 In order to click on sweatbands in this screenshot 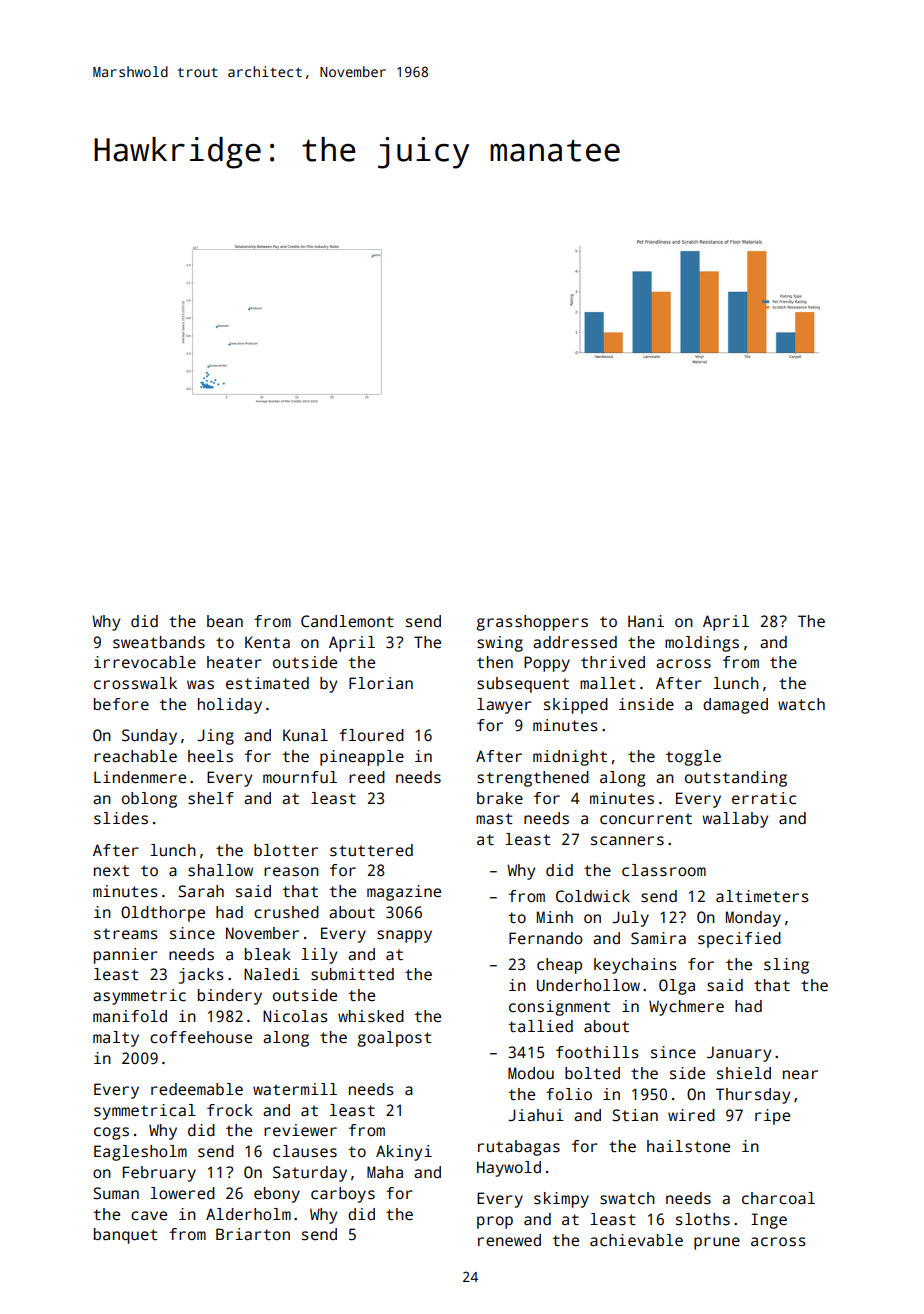, I will do `click(159, 642)`.
